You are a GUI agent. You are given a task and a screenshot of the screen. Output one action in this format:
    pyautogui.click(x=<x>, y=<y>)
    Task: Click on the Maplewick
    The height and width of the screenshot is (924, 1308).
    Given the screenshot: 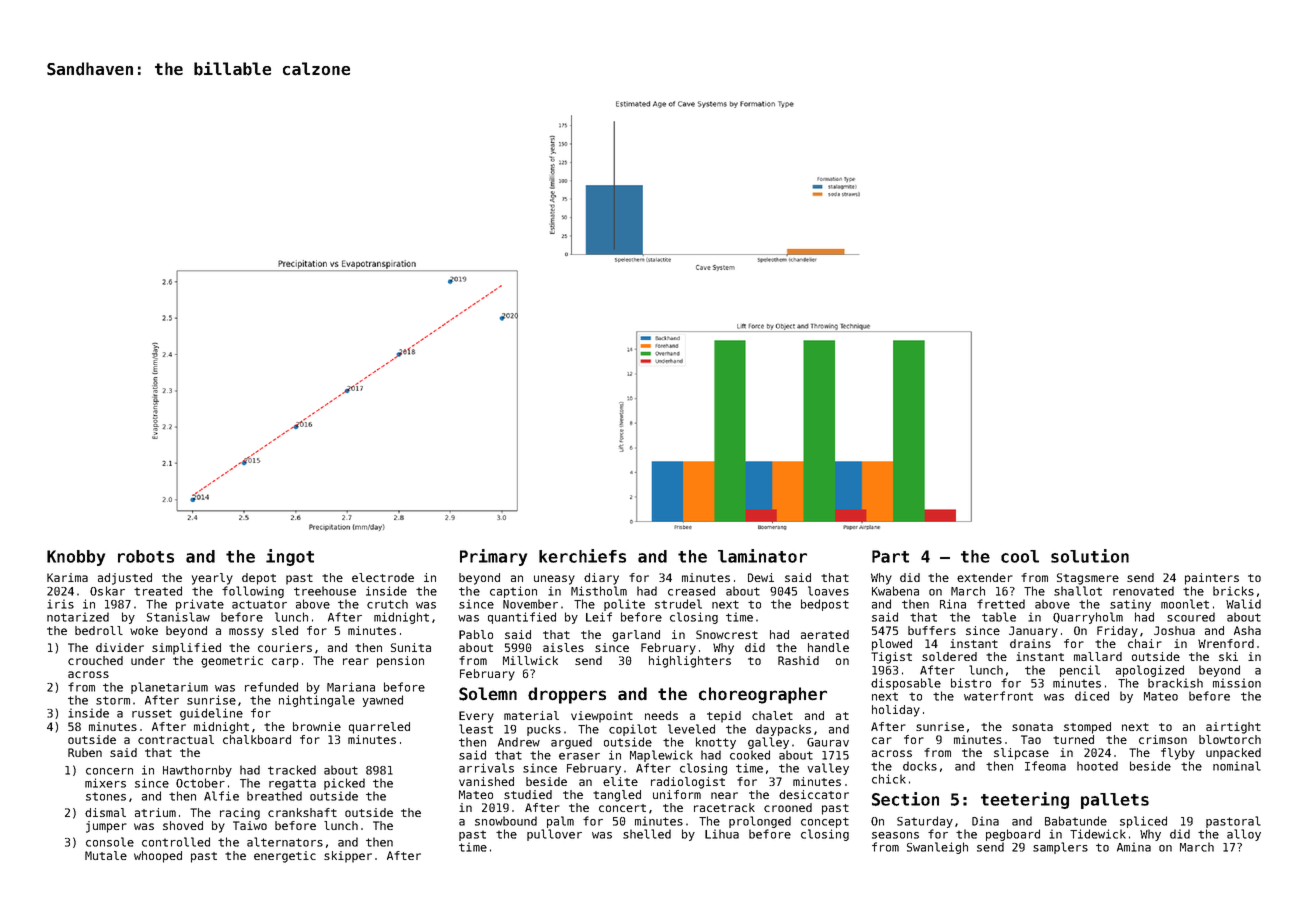 What is the action you would take?
    pyautogui.click(x=661, y=756)
